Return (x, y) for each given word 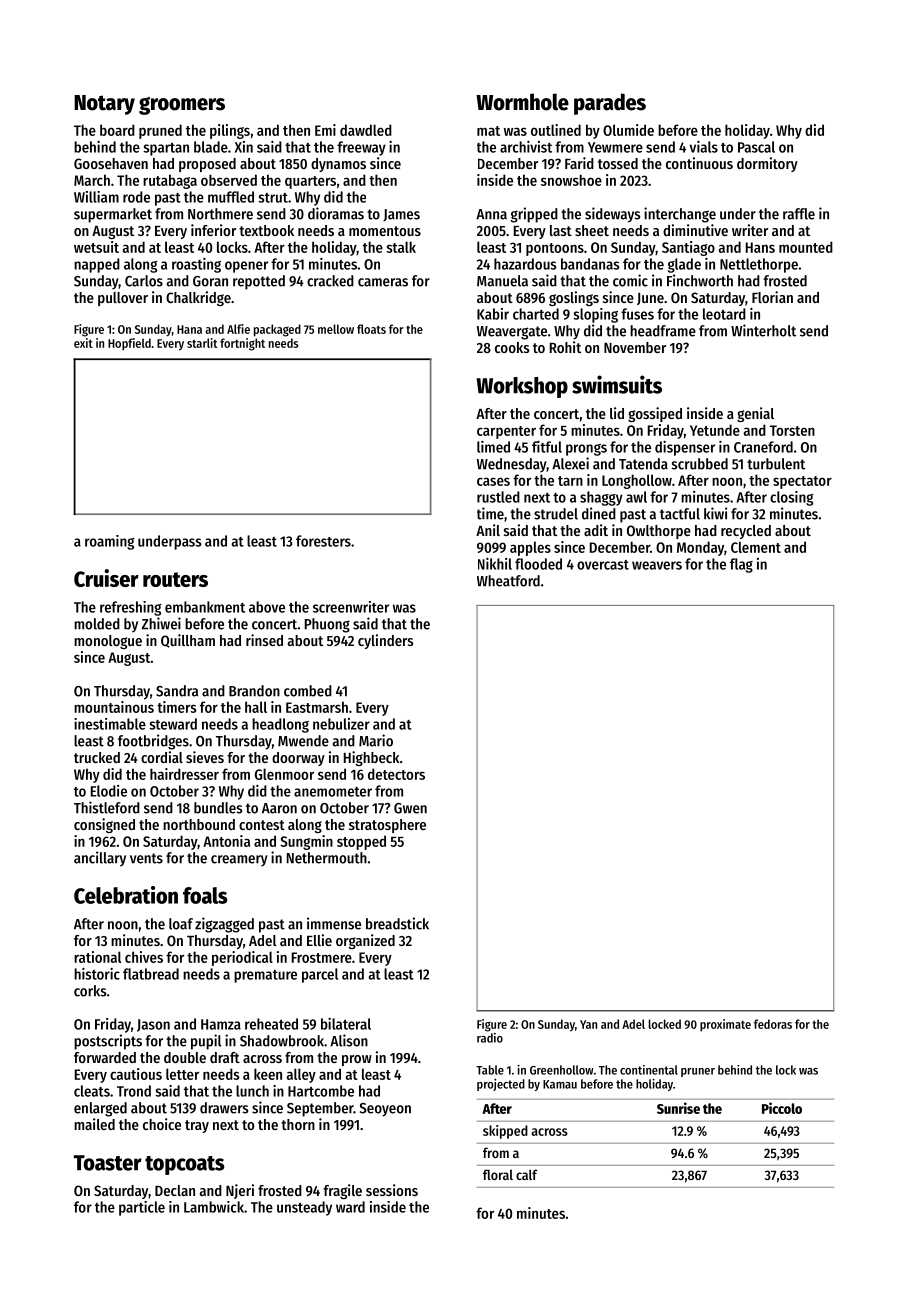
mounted (806, 247)
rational (97, 957)
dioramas (336, 213)
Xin (244, 147)
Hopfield (129, 344)
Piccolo (782, 1108)
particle (142, 1208)
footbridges (153, 742)
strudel (556, 514)
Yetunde (715, 430)
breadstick (397, 923)
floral (498, 1174)
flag (741, 565)
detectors (396, 774)
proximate (725, 1025)
